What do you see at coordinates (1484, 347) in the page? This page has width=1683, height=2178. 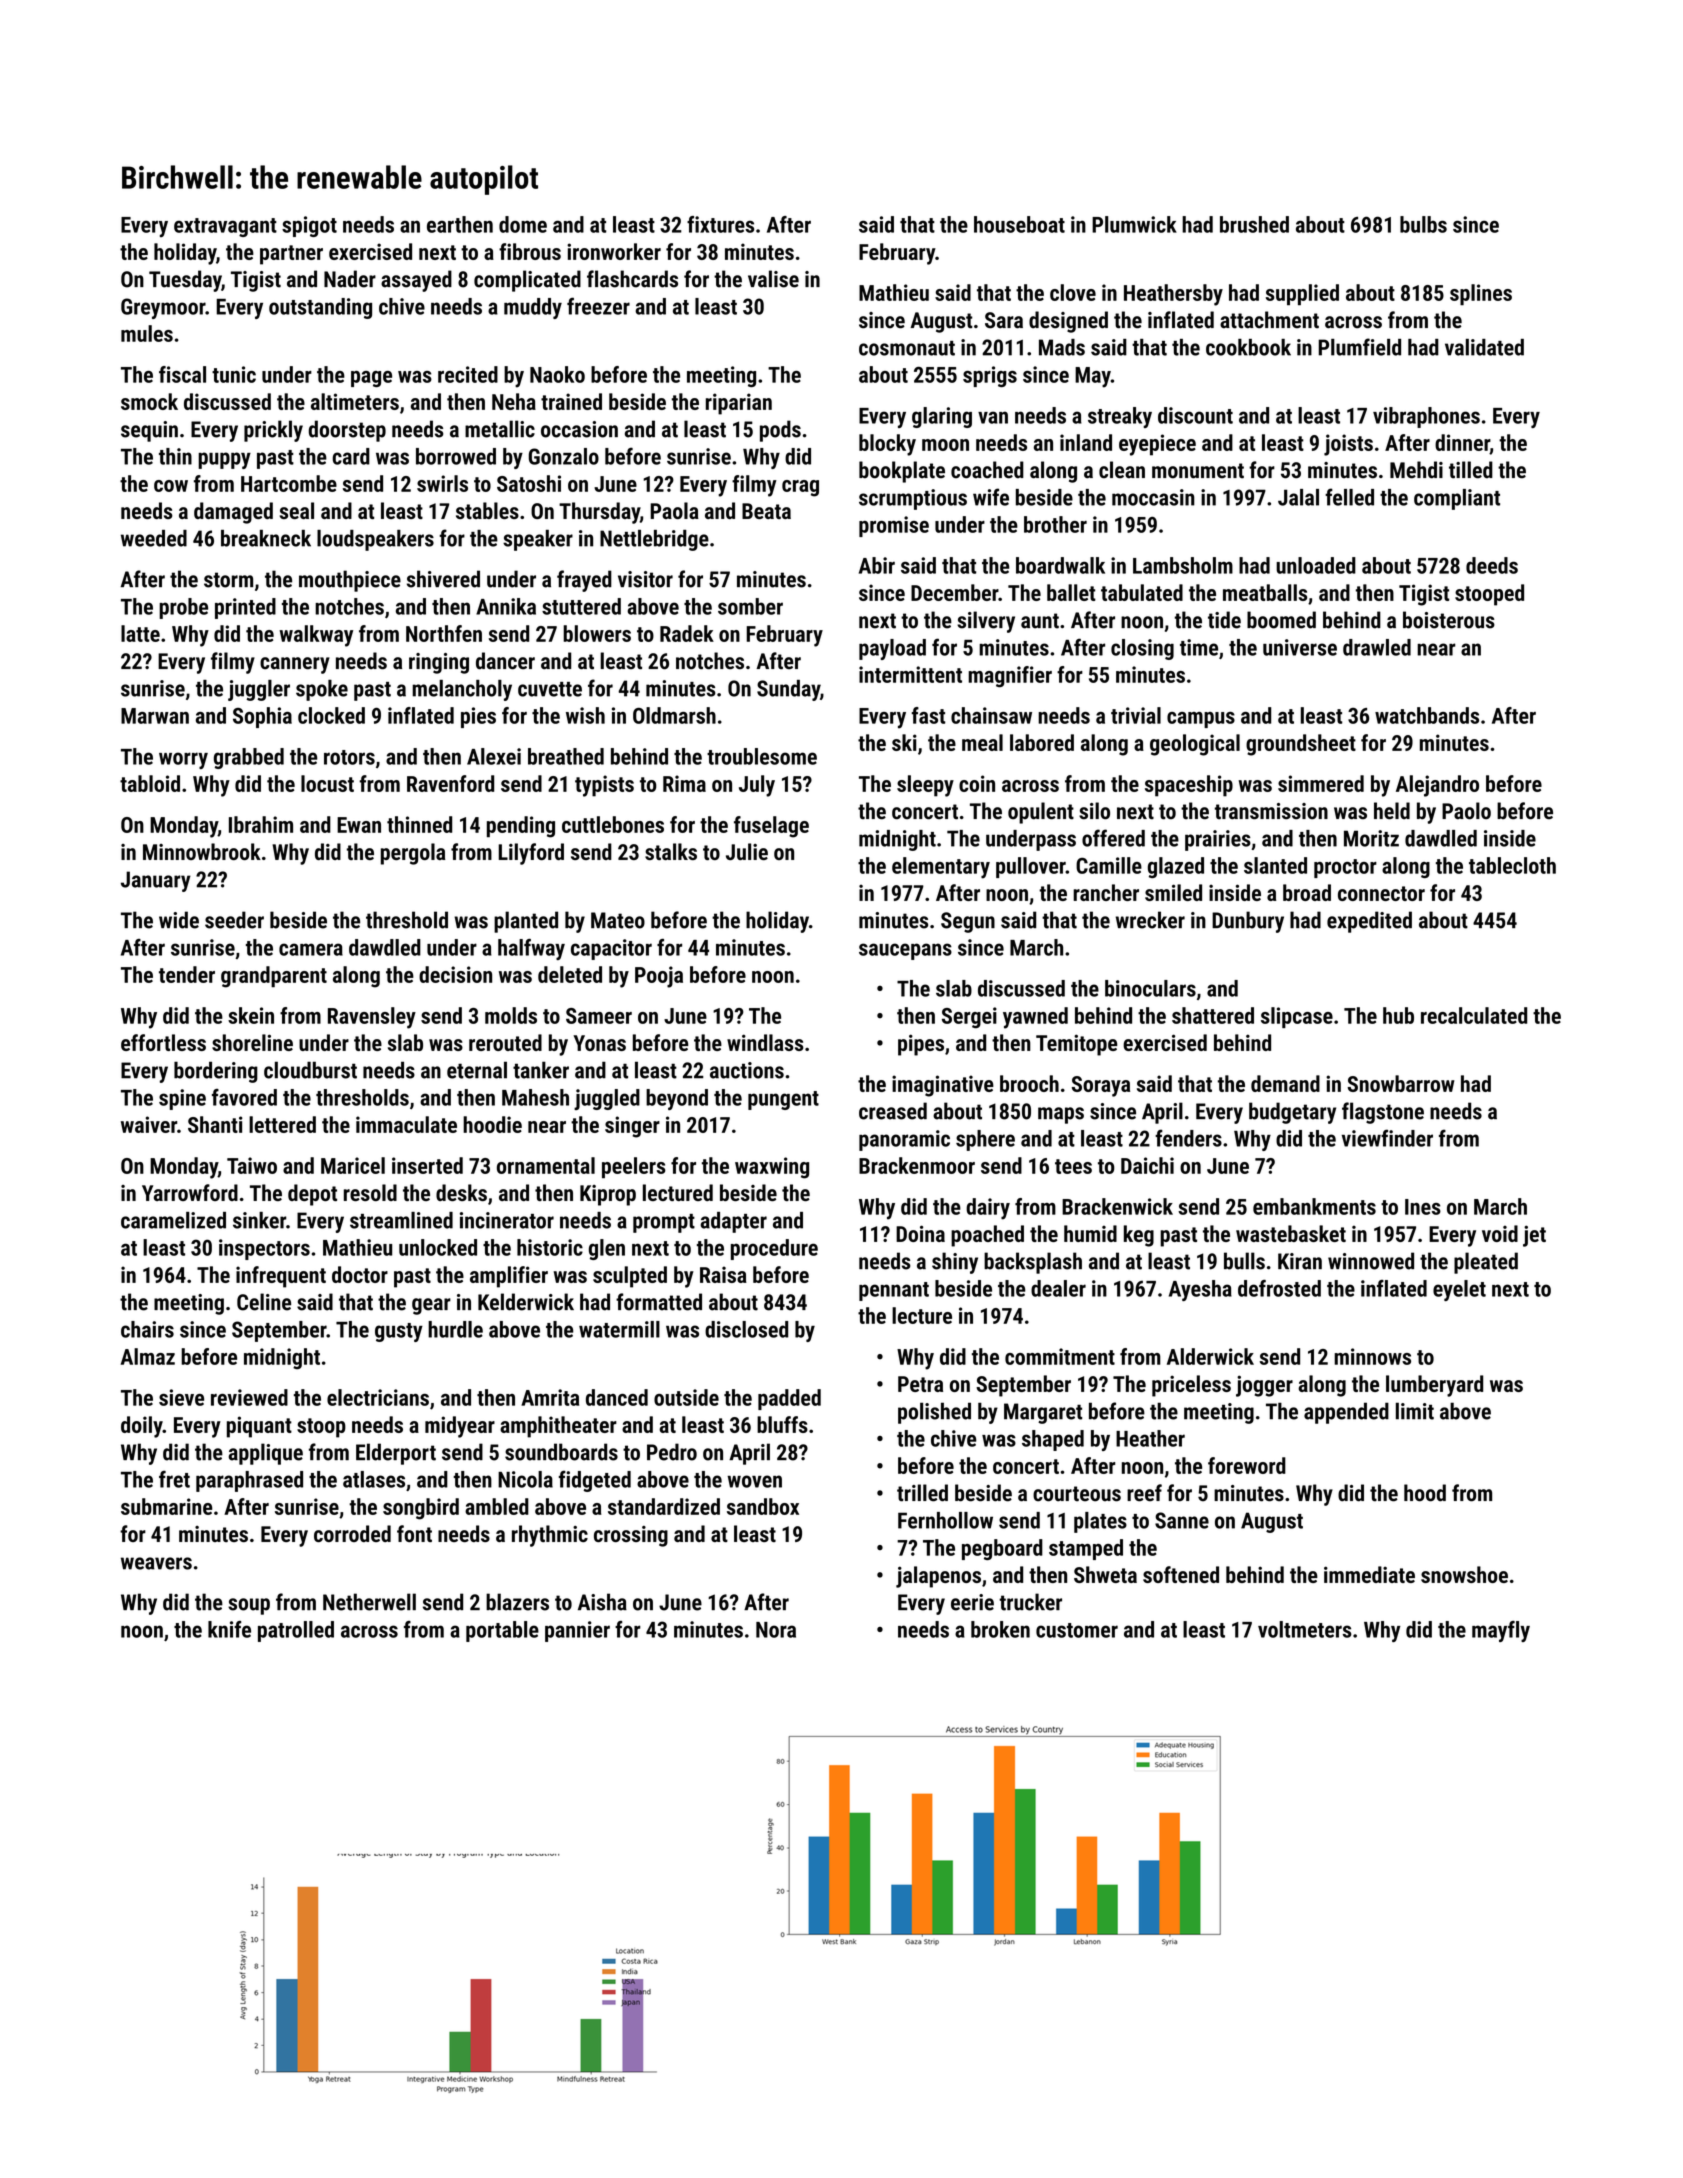 I see `validated` at bounding box center [1484, 347].
